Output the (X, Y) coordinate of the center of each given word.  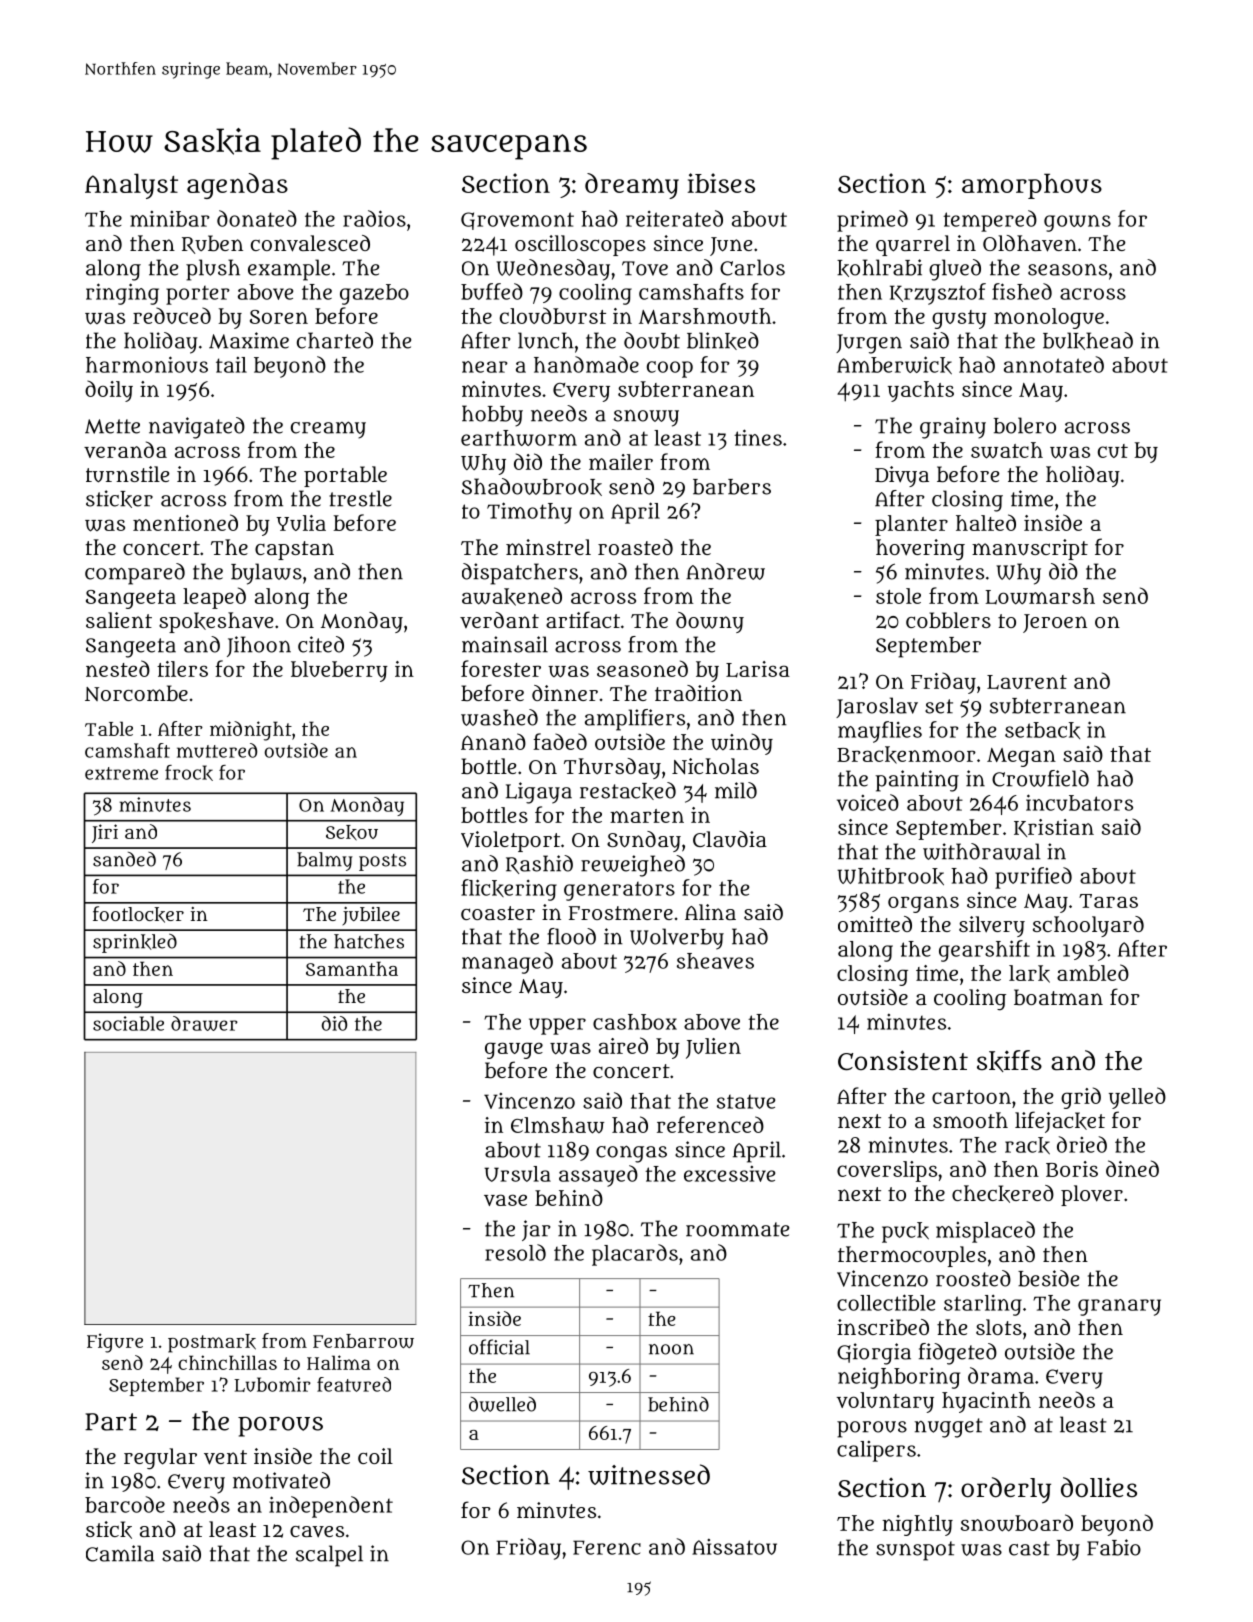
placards (635, 1255)
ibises (721, 183)
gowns (1077, 223)
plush (213, 270)
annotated (1054, 364)
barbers (732, 487)
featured (354, 1384)
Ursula (517, 1174)
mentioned (185, 522)
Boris (1072, 1169)
